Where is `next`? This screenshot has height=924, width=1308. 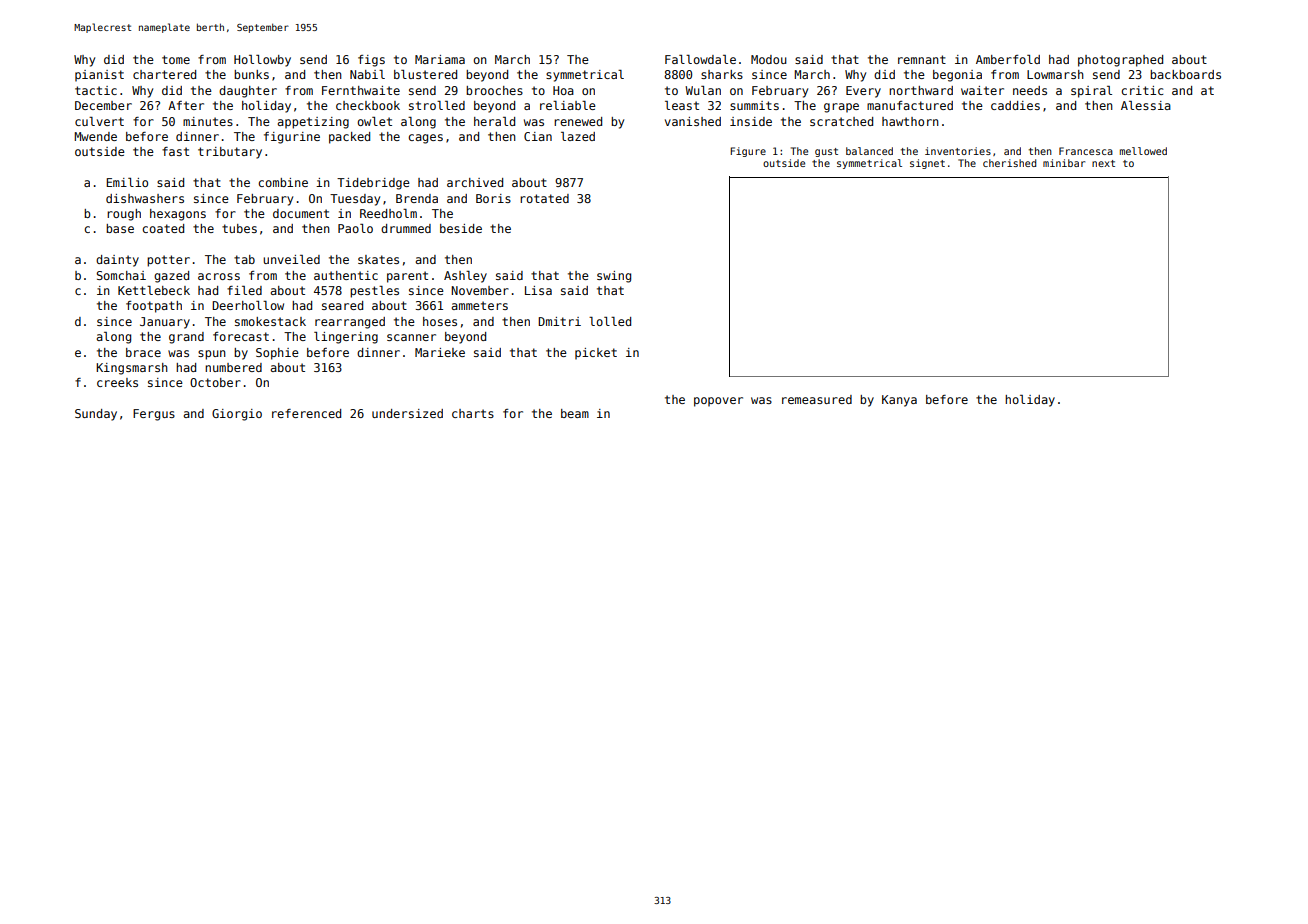 next is located at coordinates (1103, 163).
